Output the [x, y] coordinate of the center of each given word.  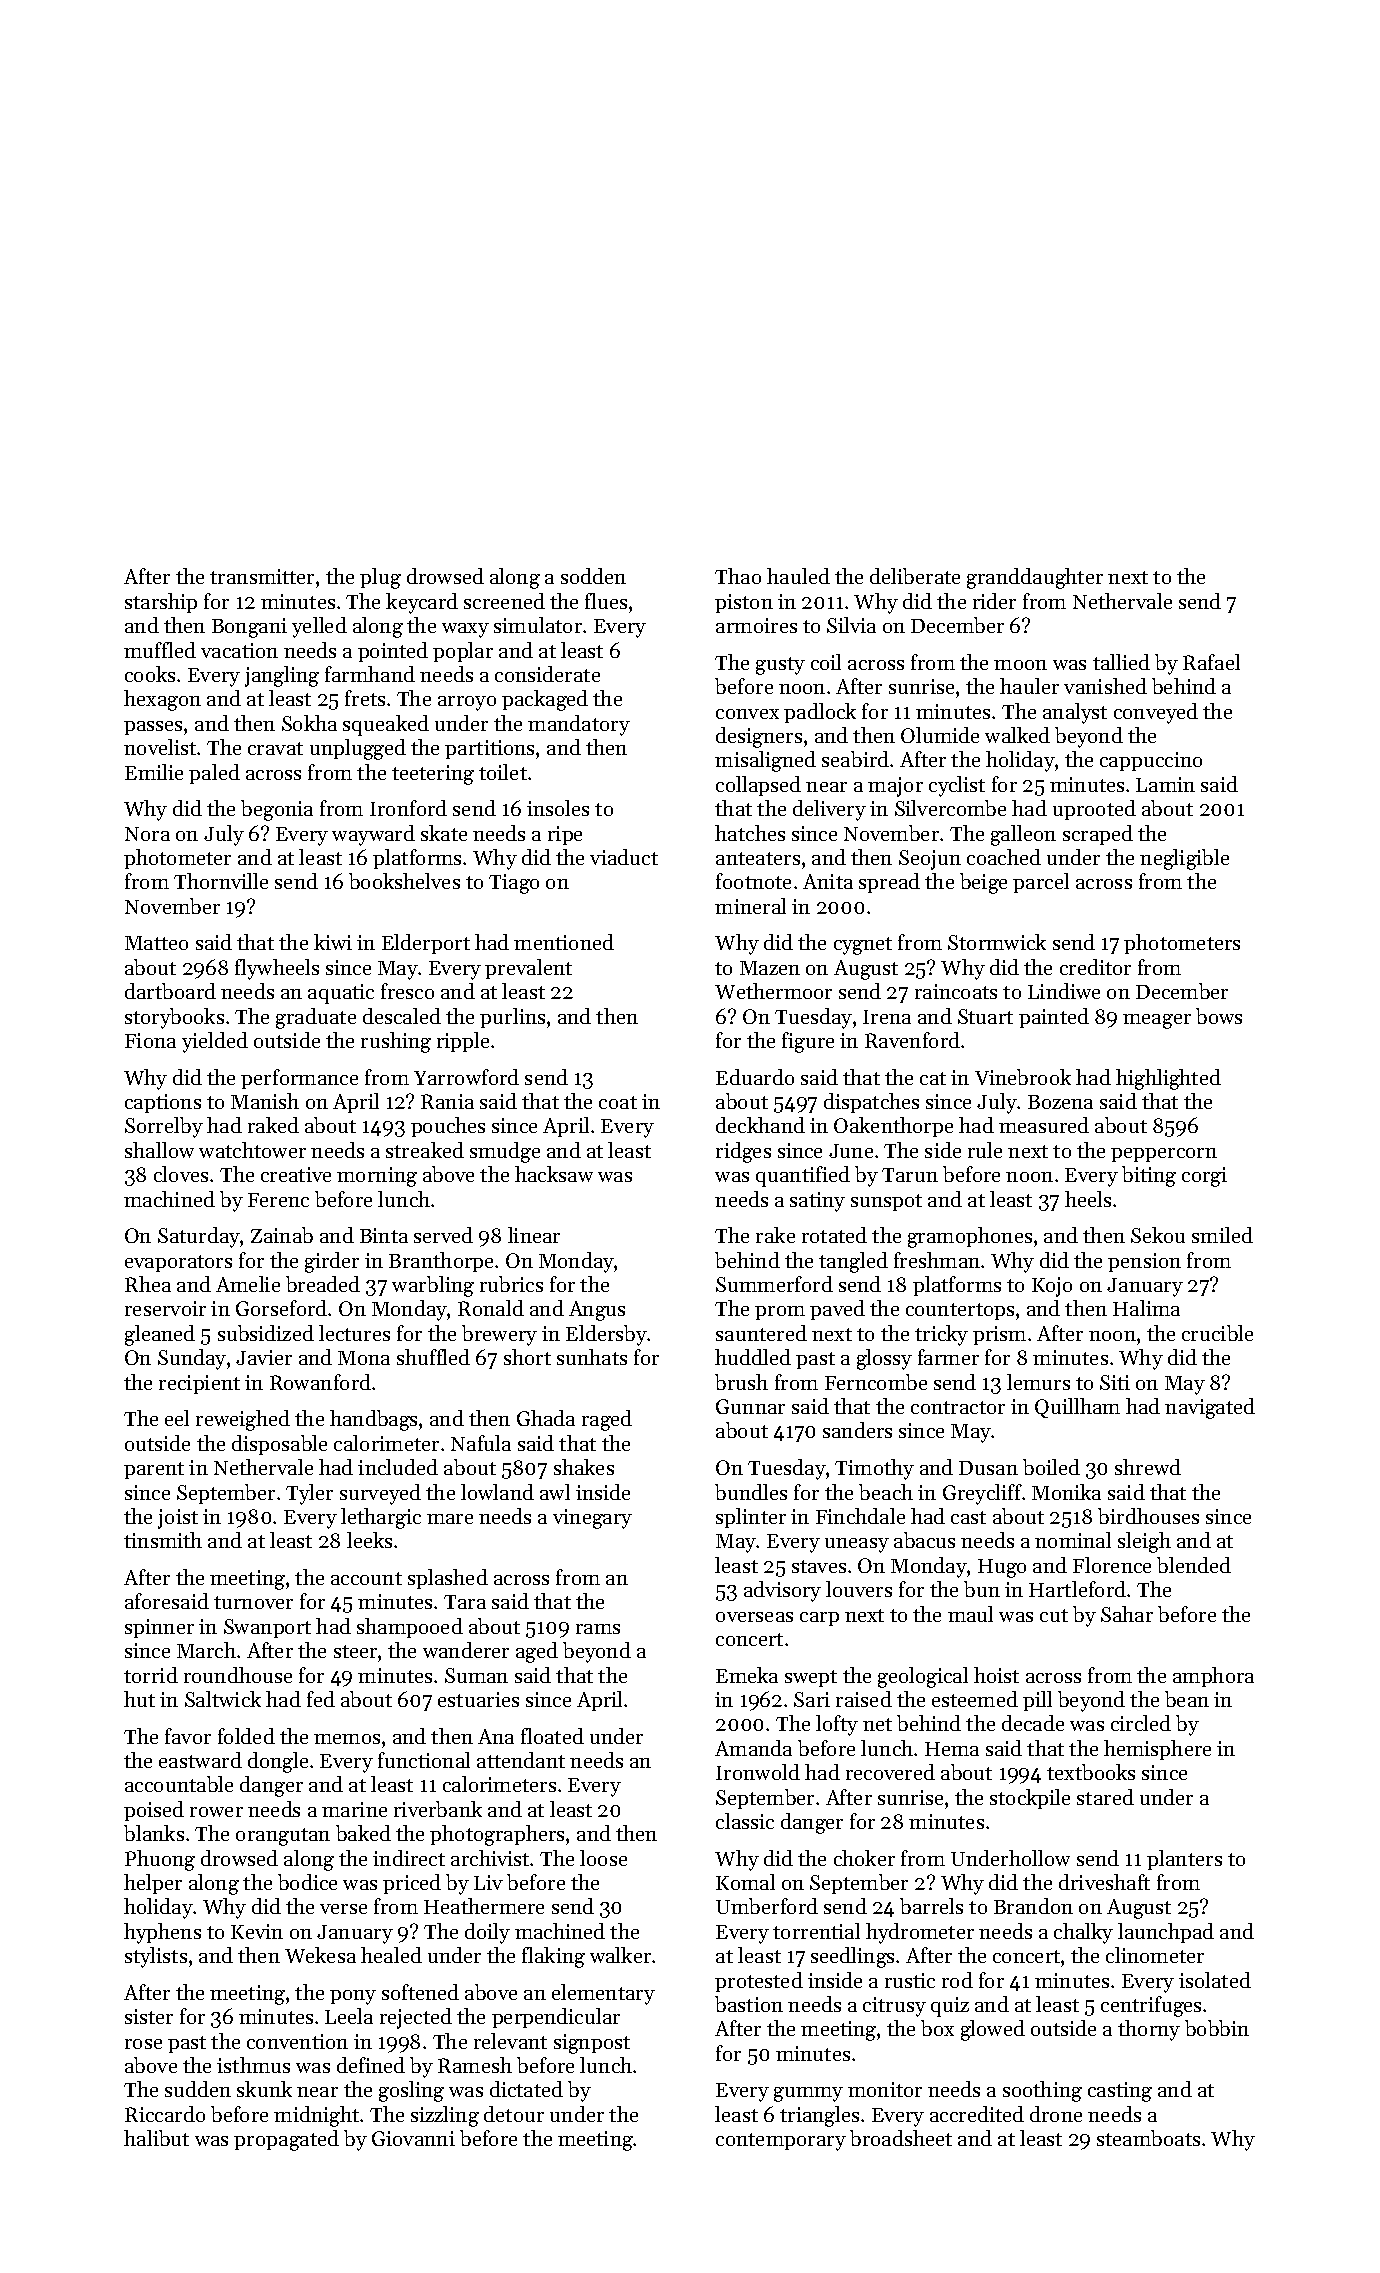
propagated [286, 2140]
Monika [1066, 1492]
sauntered [761, 1333]
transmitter [262, 576]
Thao [738, 576]
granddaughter [1035, 578]
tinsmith [163, 1540]
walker [620, 1955]
